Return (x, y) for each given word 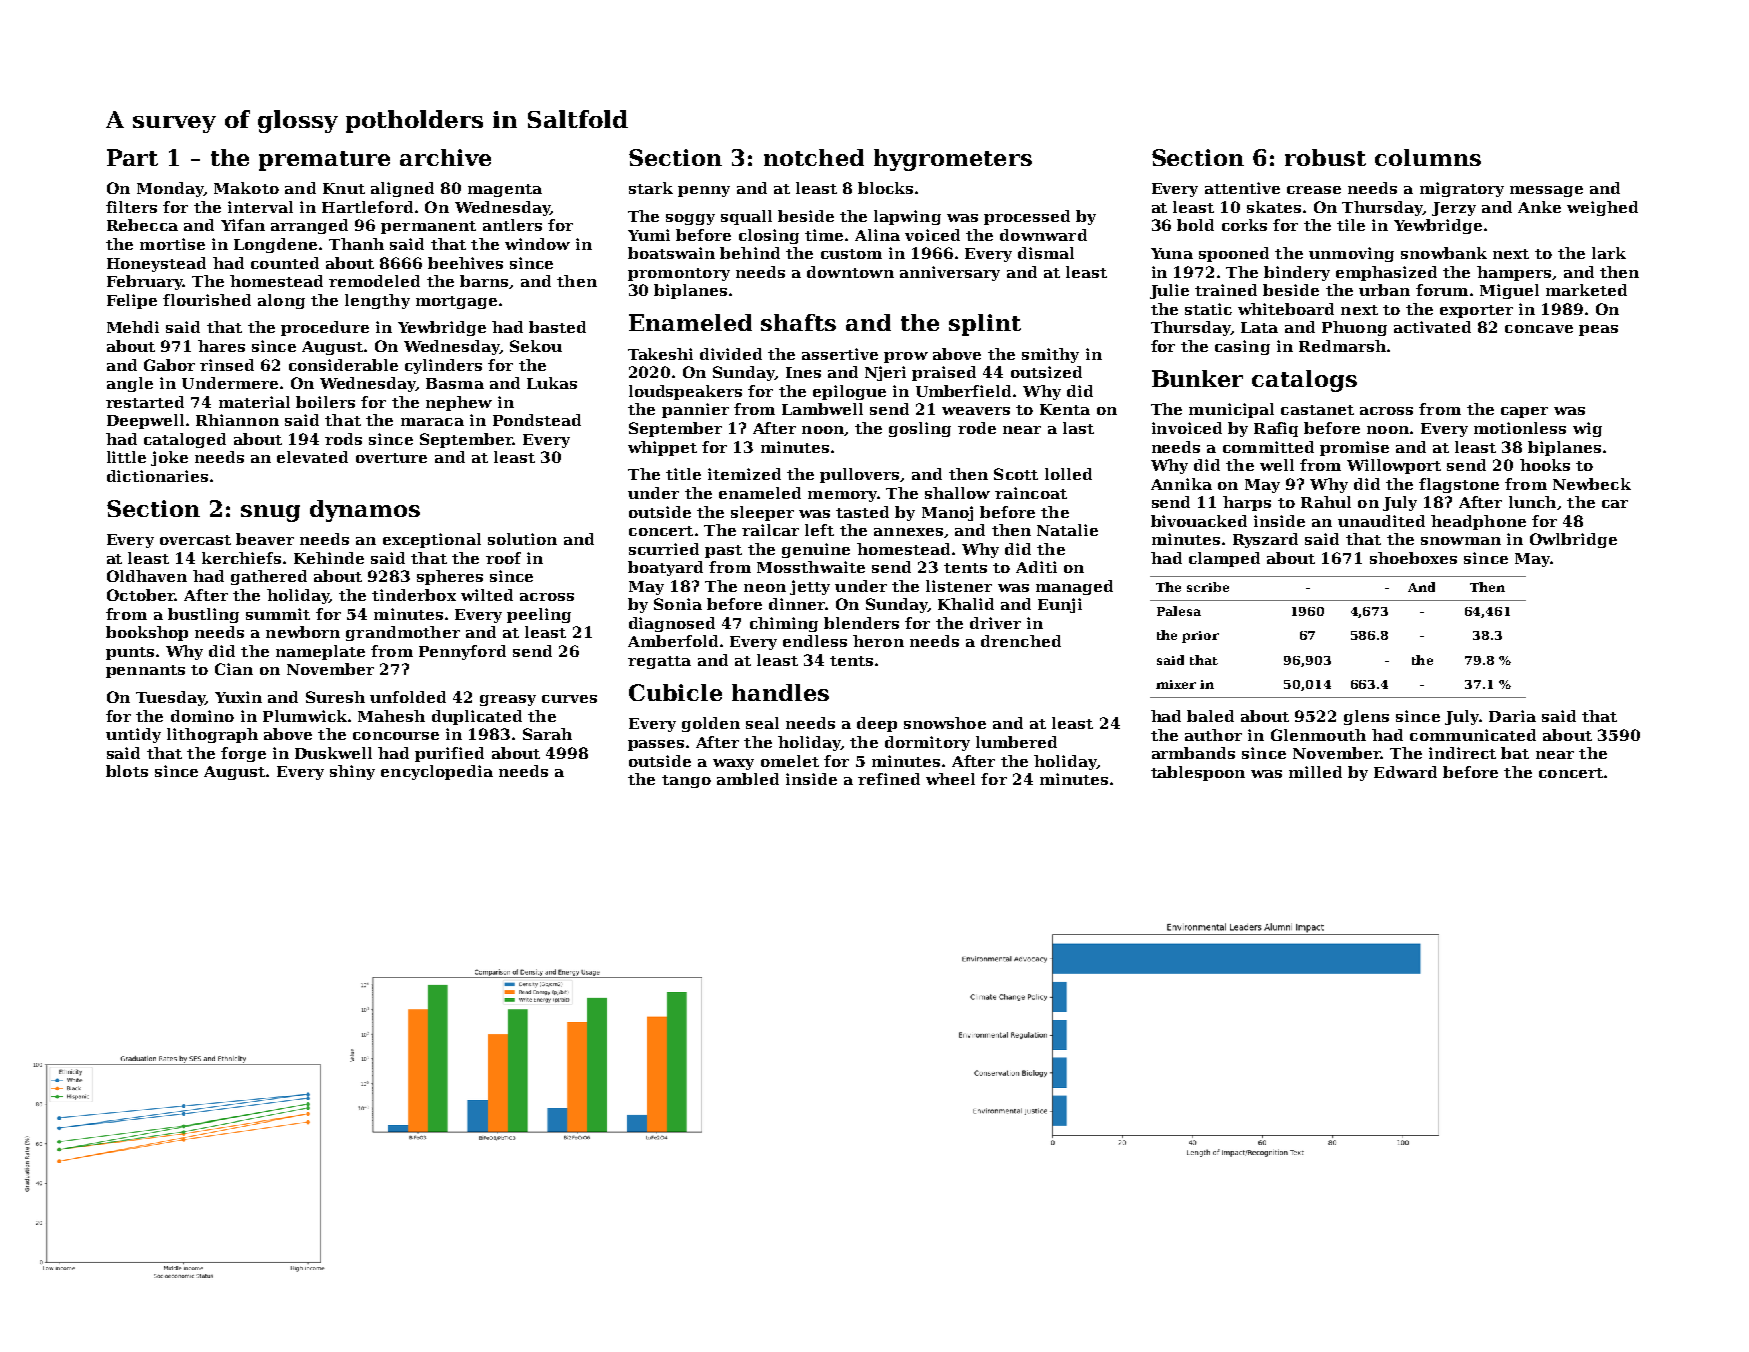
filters (131, 207)
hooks (1545, 465)
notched (814, 157)
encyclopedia (437, 772)
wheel (950, 779)
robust (1325, 157)
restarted (145, 402)
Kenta (1065, 409)
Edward (1405, 772)
